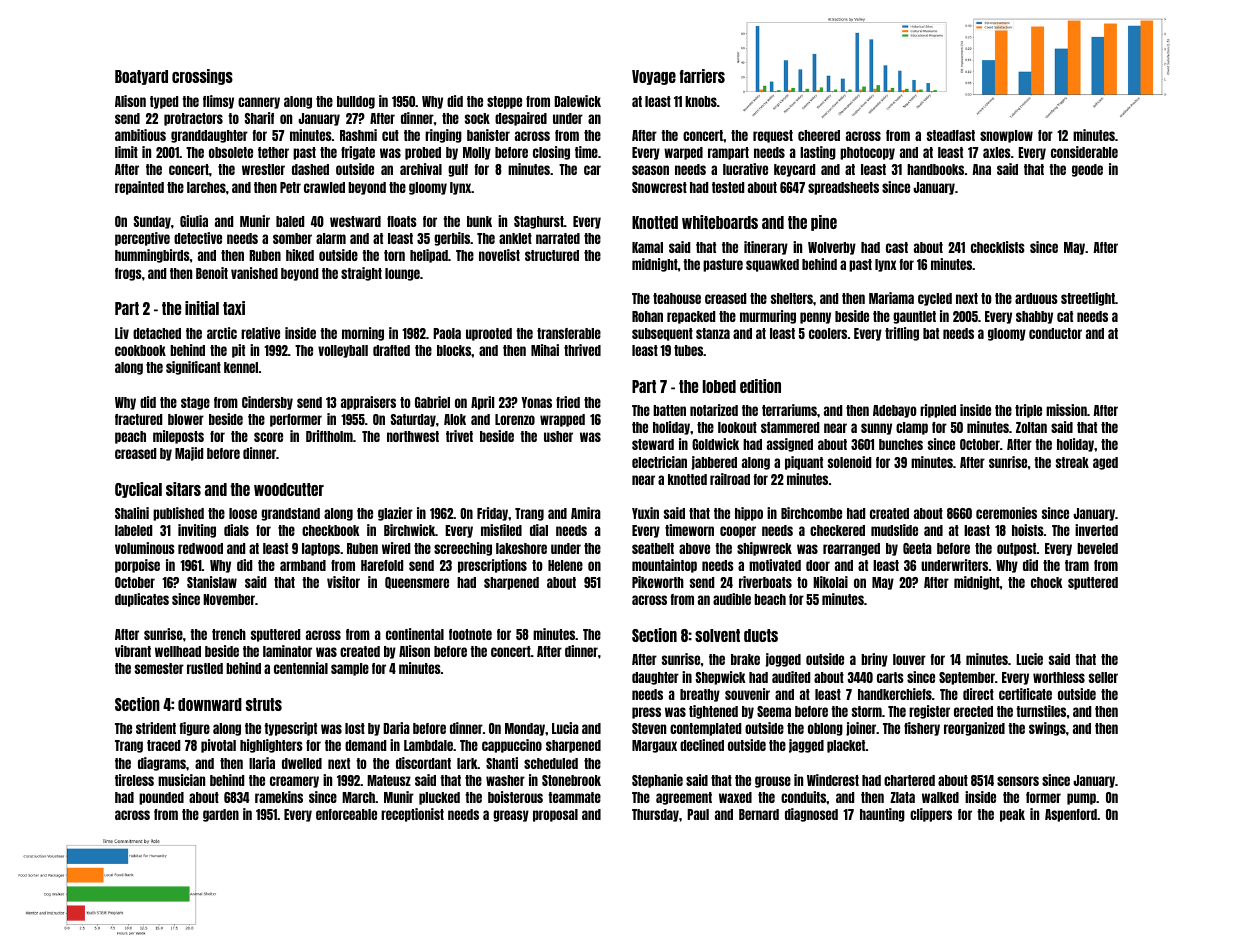 The image size is (1233, 952). I want to click on seatbelt, so click(653, 548).
